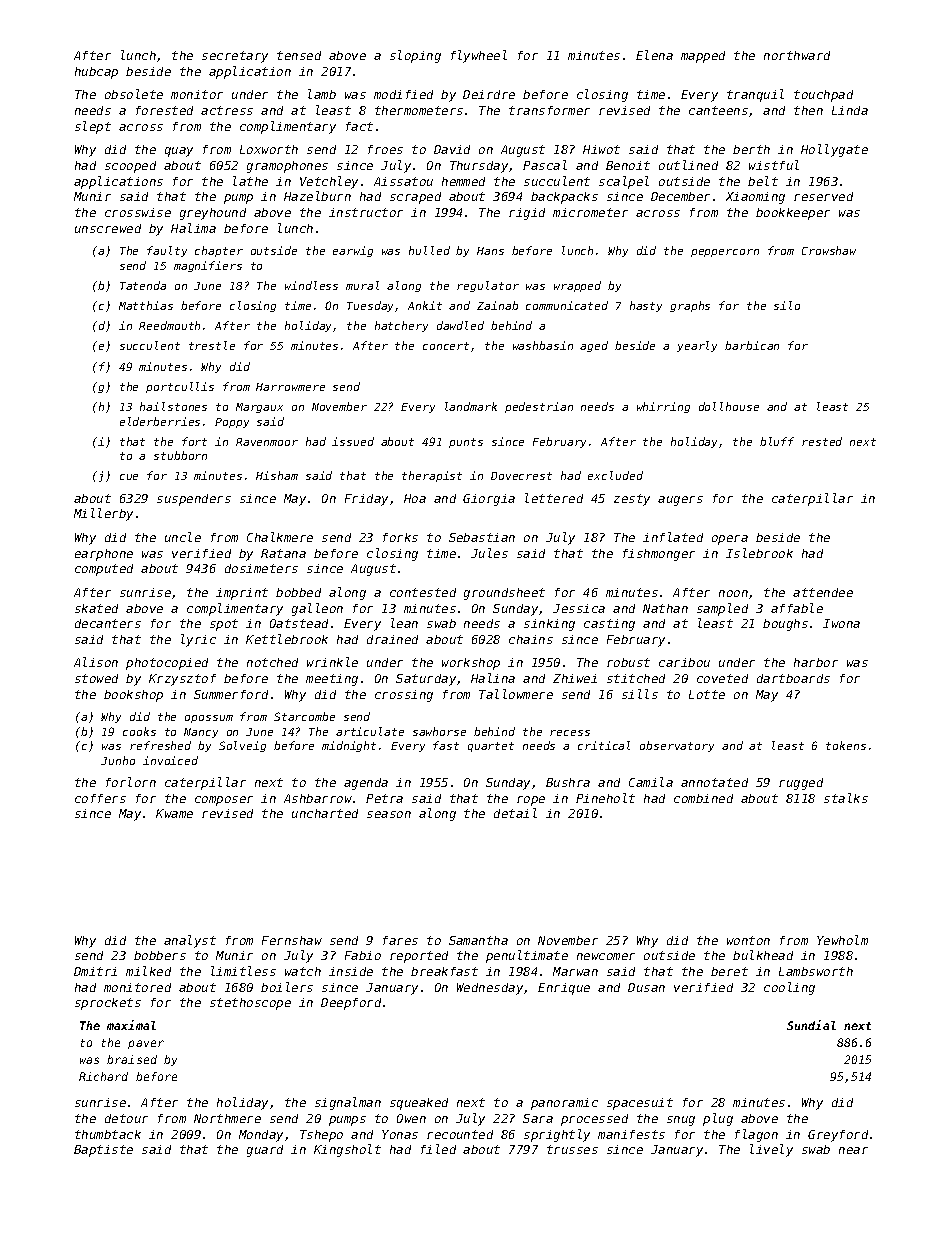  What do you see at coordinates (504, 594) in the image?
I see `groundsheet` at bounding box center [504, 594].
